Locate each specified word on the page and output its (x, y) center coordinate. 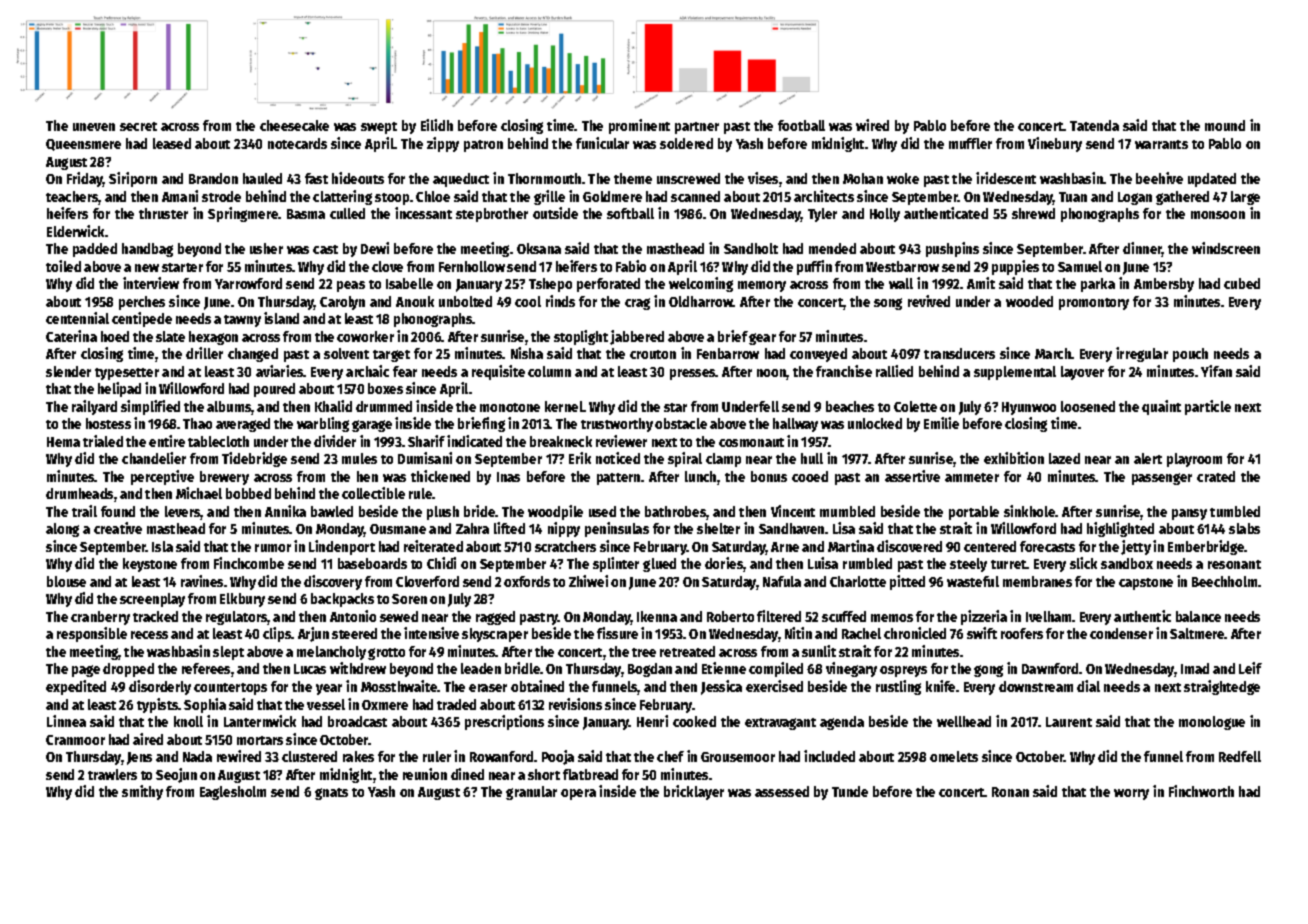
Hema (63, 442)
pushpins (952, 249)
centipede (142, 319)
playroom (1194, 460)
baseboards (372, 563)
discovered (909, 546)
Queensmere (83, 145)
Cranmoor (75, 740)
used (602, 511)
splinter (616, 564)
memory (762, 286)
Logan (1135, 198)
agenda (842, 723)
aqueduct (461, 180)
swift (982, 633)
